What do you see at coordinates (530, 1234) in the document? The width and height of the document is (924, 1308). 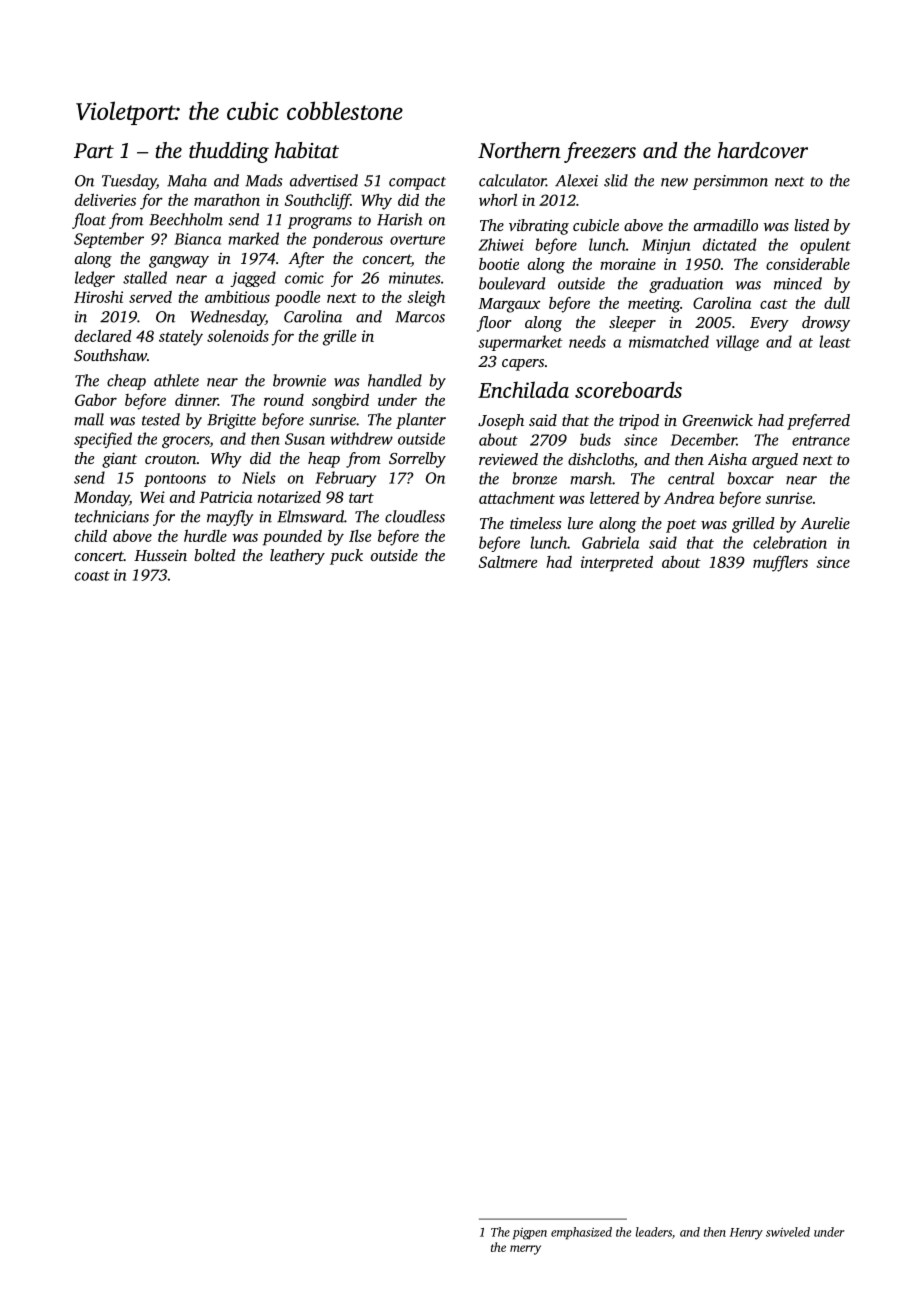 I see `pigpen` at bounding box center [530, 1234].
